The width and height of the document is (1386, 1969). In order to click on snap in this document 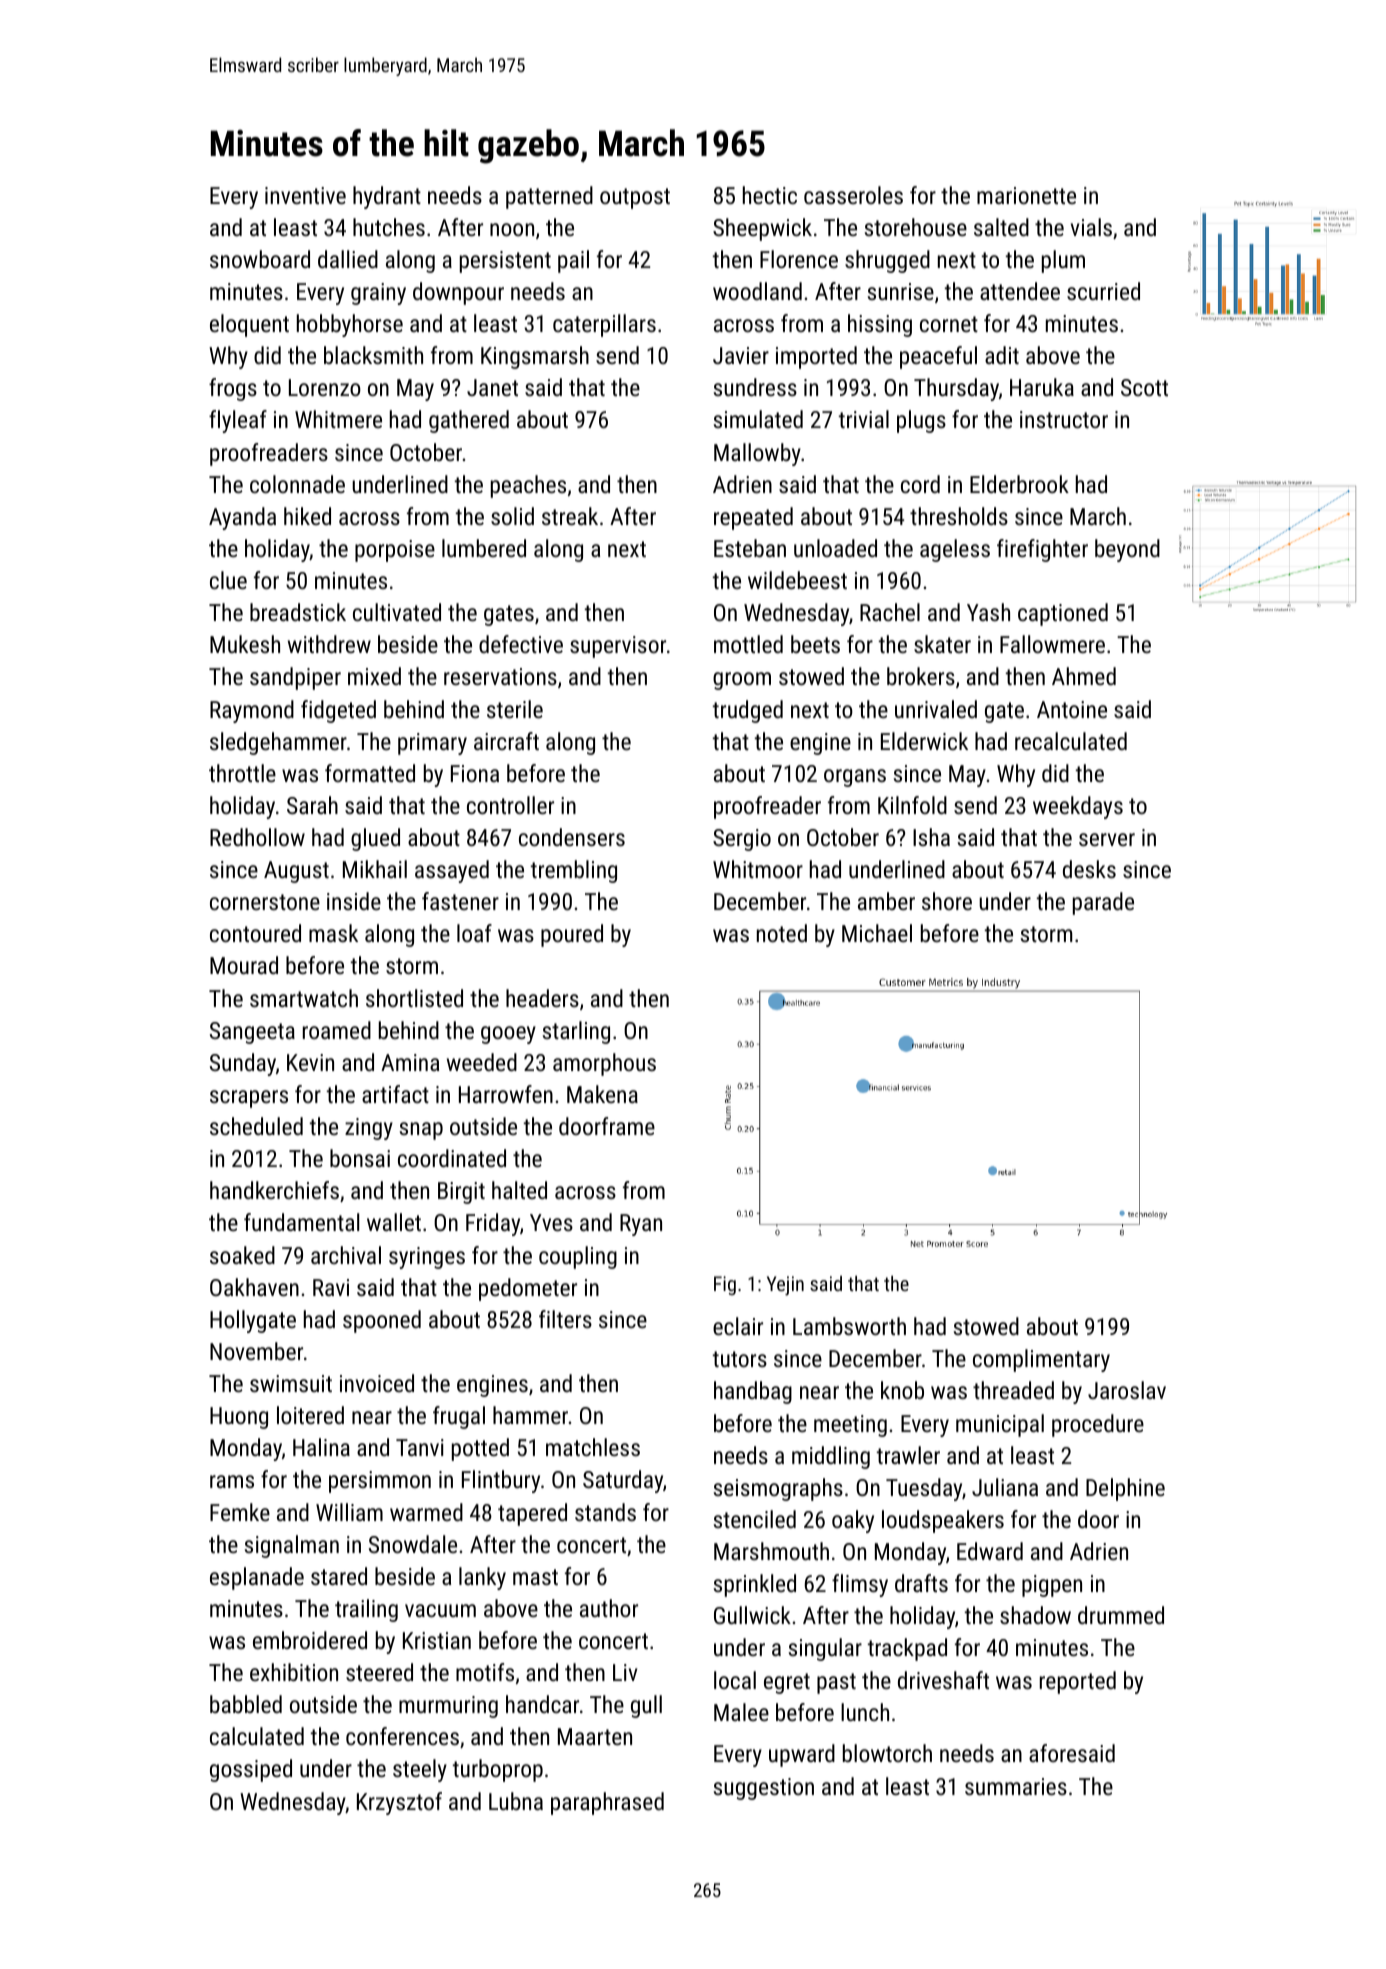, I will do `click(421, 1131)`.
